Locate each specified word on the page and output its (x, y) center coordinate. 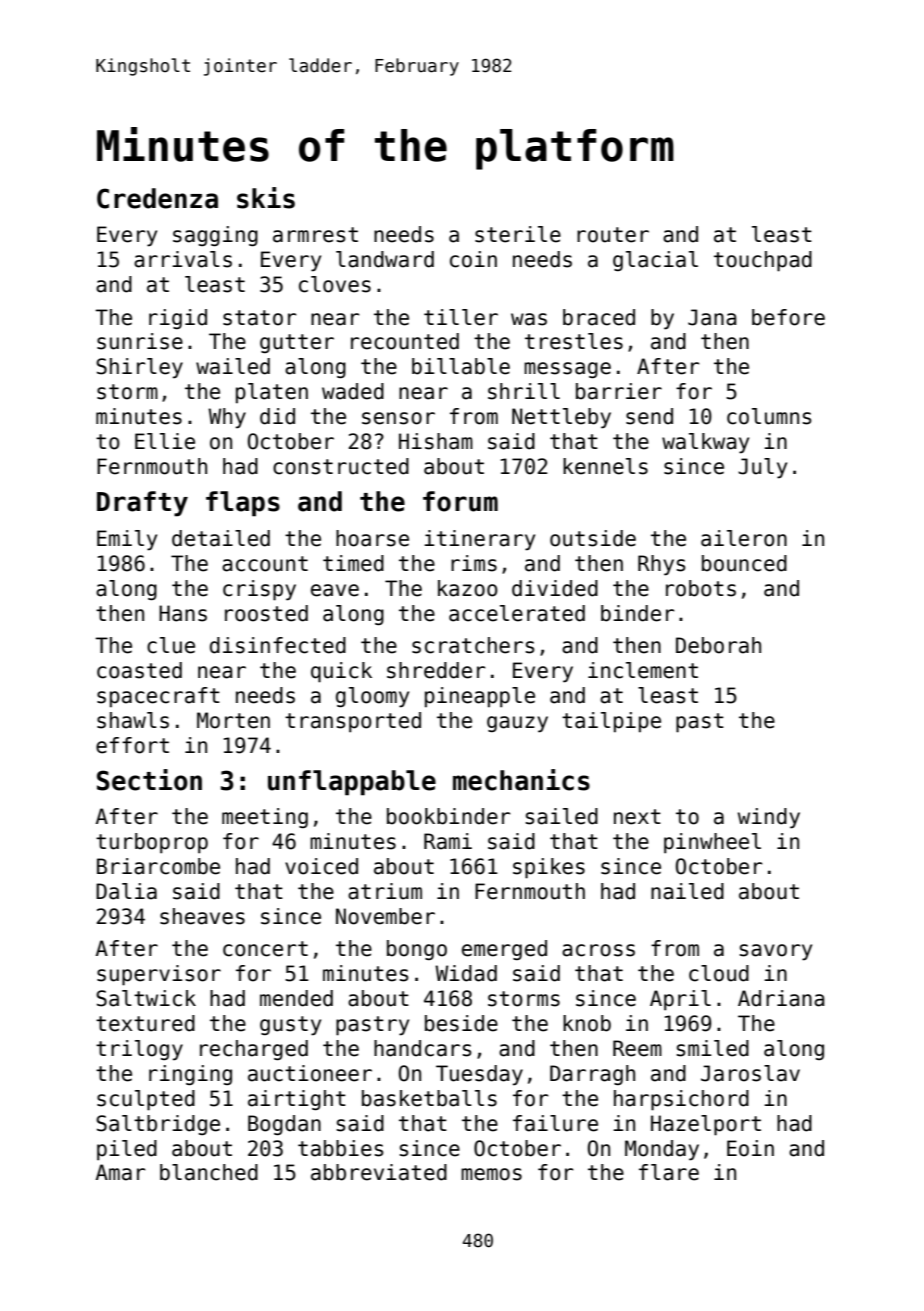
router (613, 235)
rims (474, 563)
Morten (233, 720)
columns (769, 416)
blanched (209, 1172)
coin (473, 259)
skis (266, 198)
